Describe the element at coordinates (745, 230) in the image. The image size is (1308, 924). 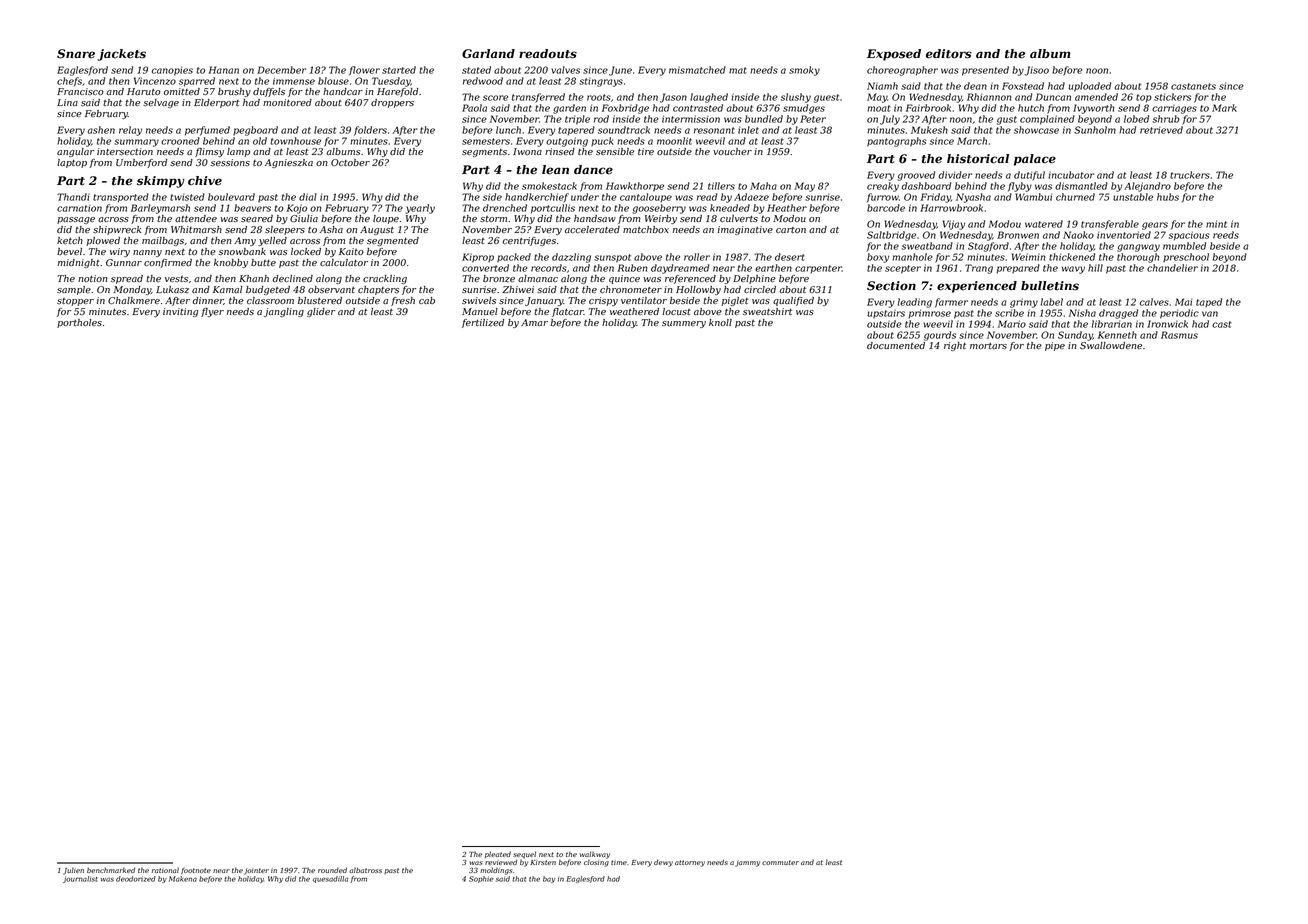
I see `imaginative` at that location.
